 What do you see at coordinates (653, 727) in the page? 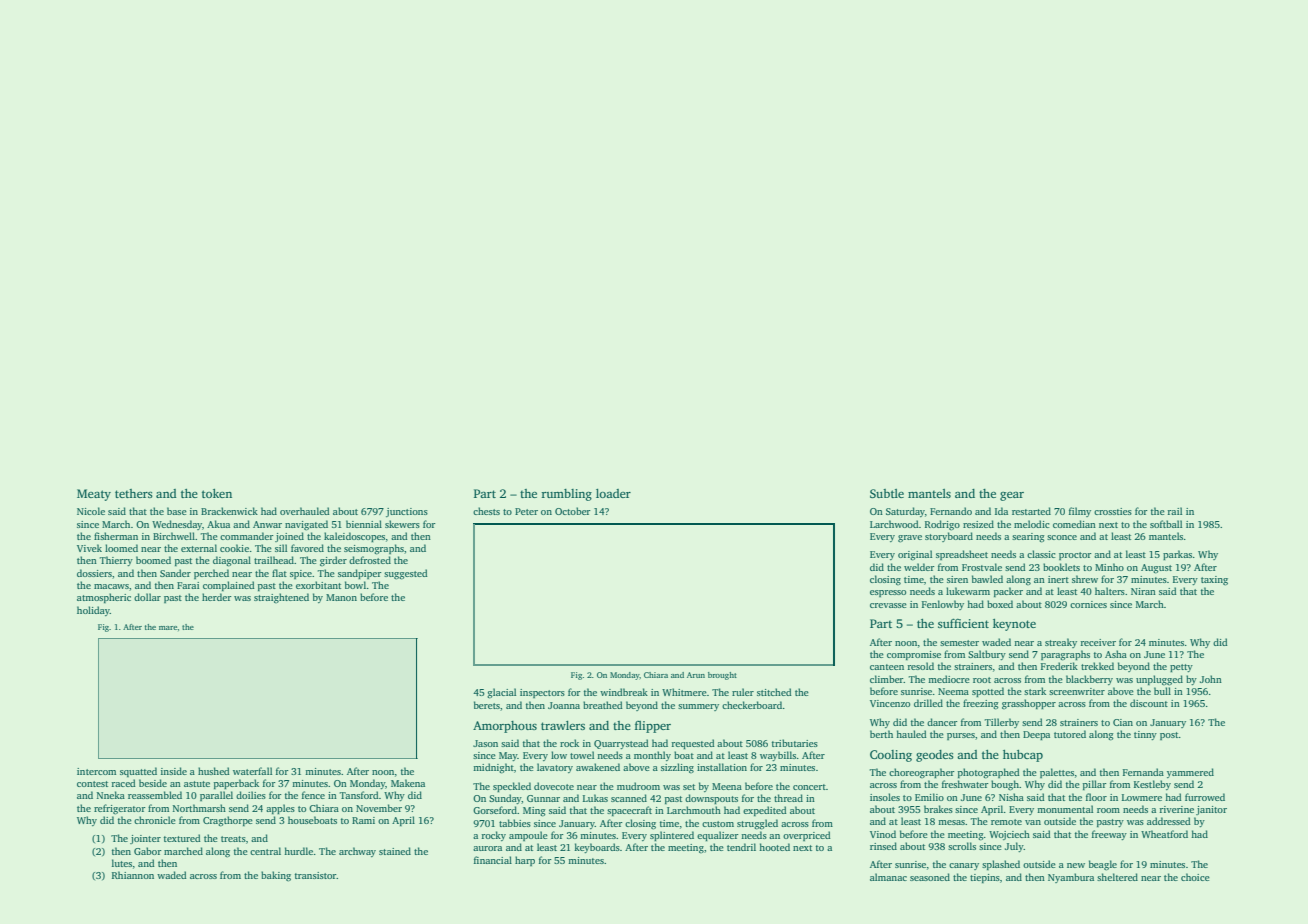
I see `flipper` at bounding box center [653, 727].
